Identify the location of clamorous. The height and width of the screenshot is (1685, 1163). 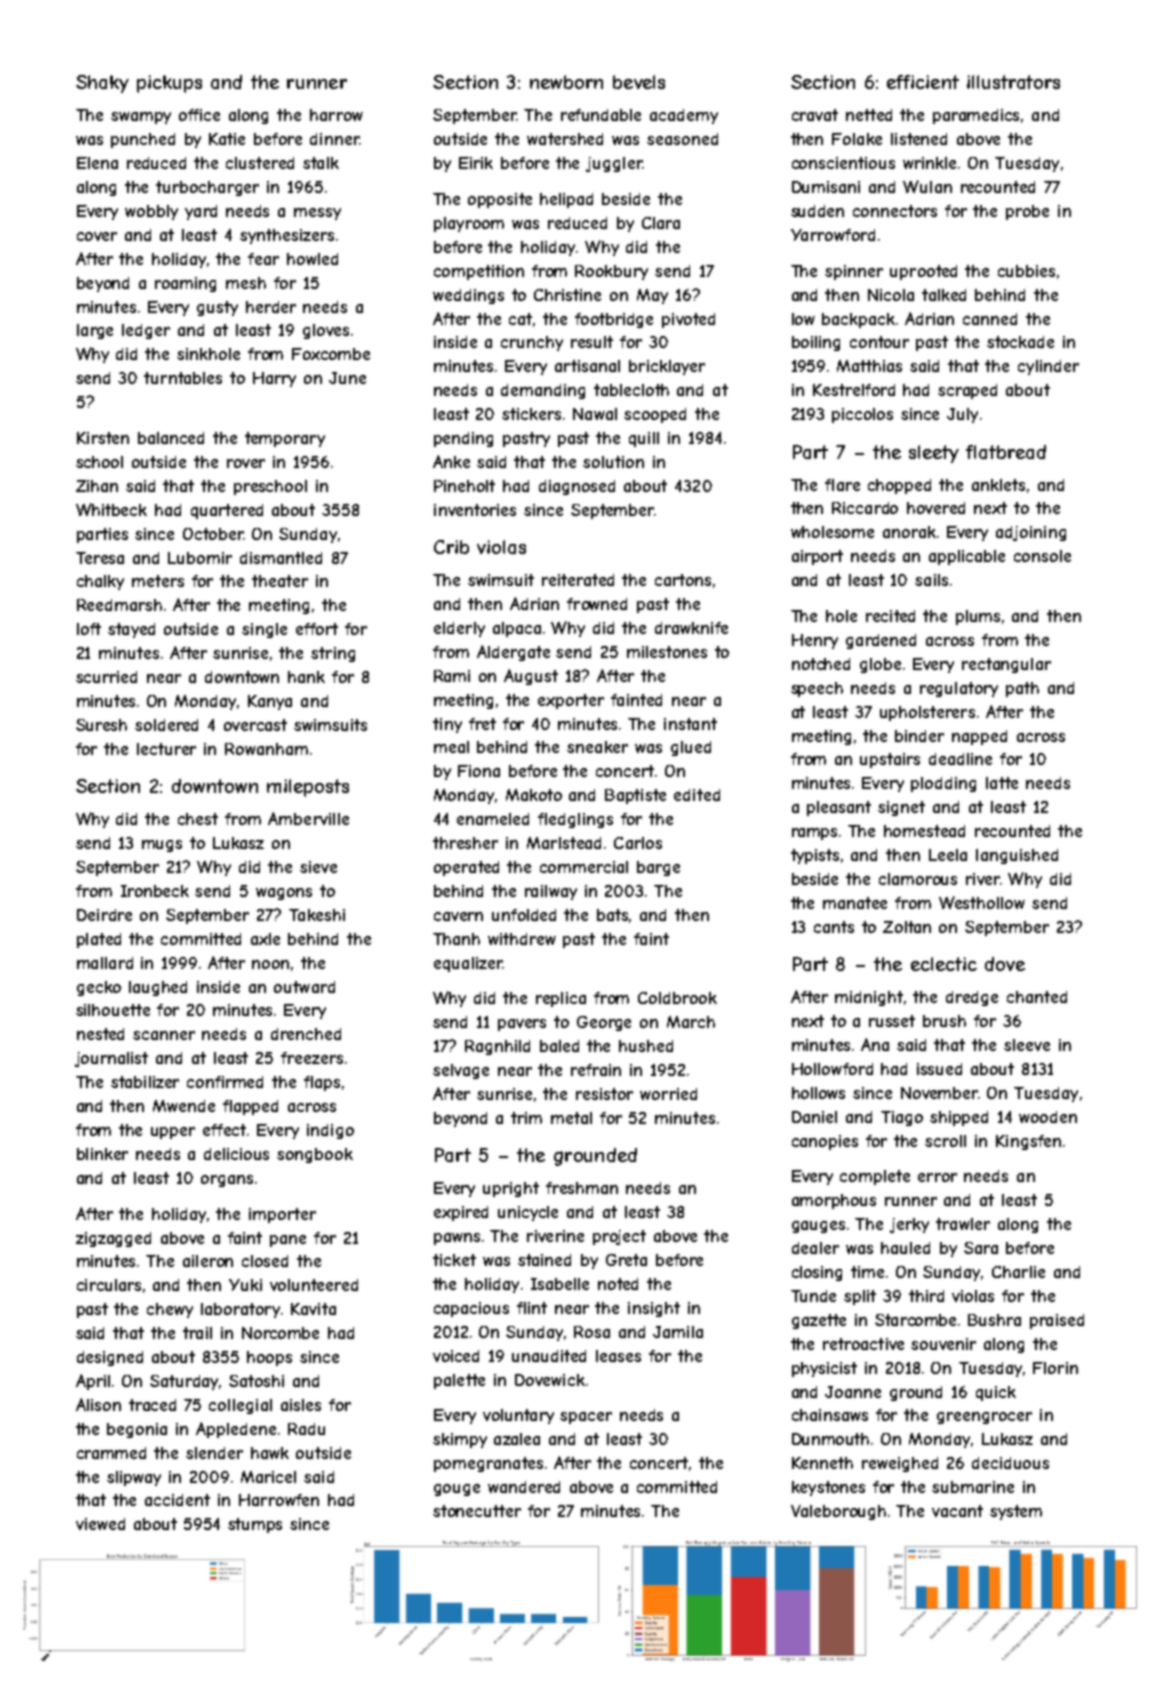
(918, 879).
